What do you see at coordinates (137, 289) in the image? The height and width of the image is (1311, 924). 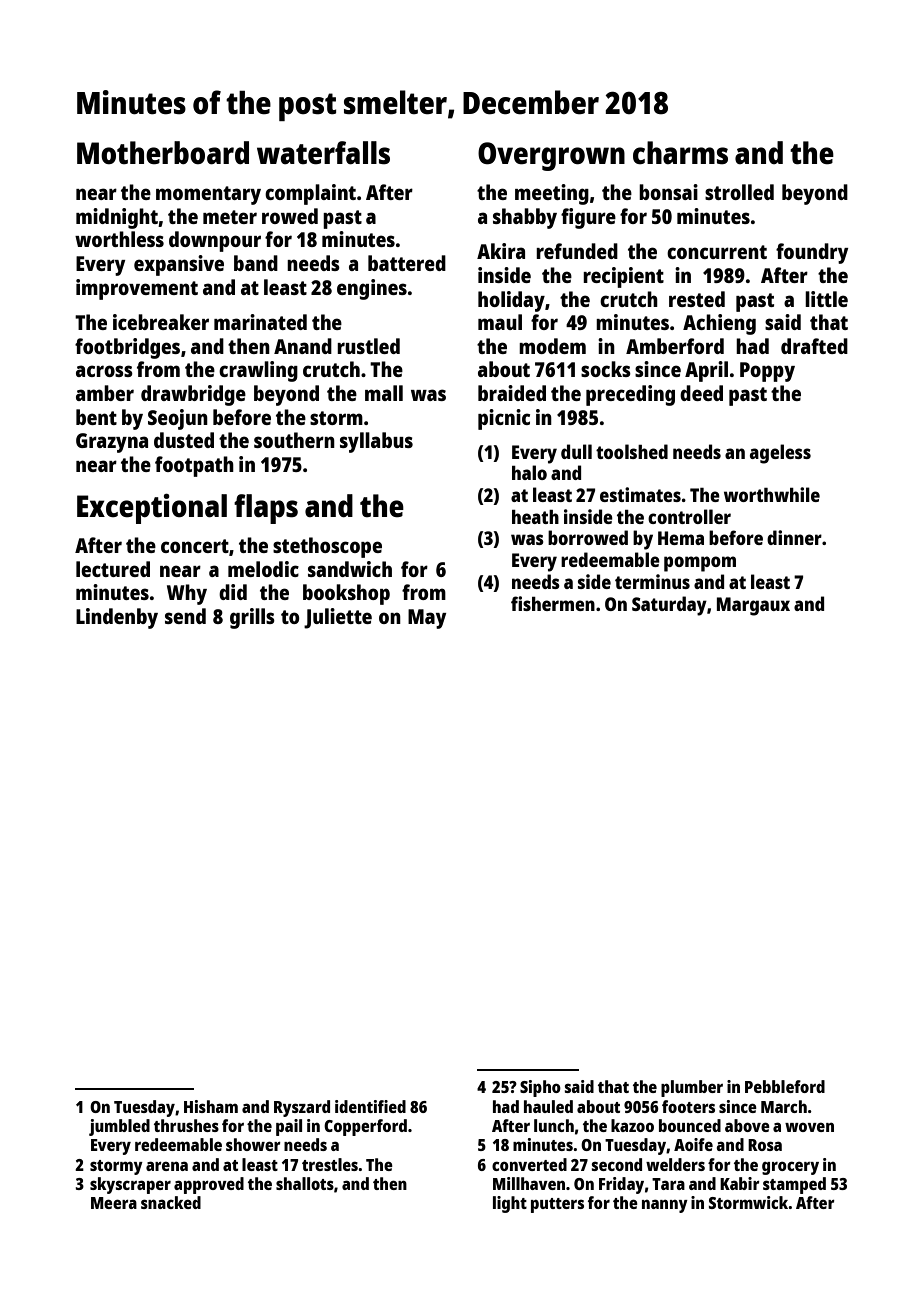 I see `improvement` at bounding box center [137, 289].
